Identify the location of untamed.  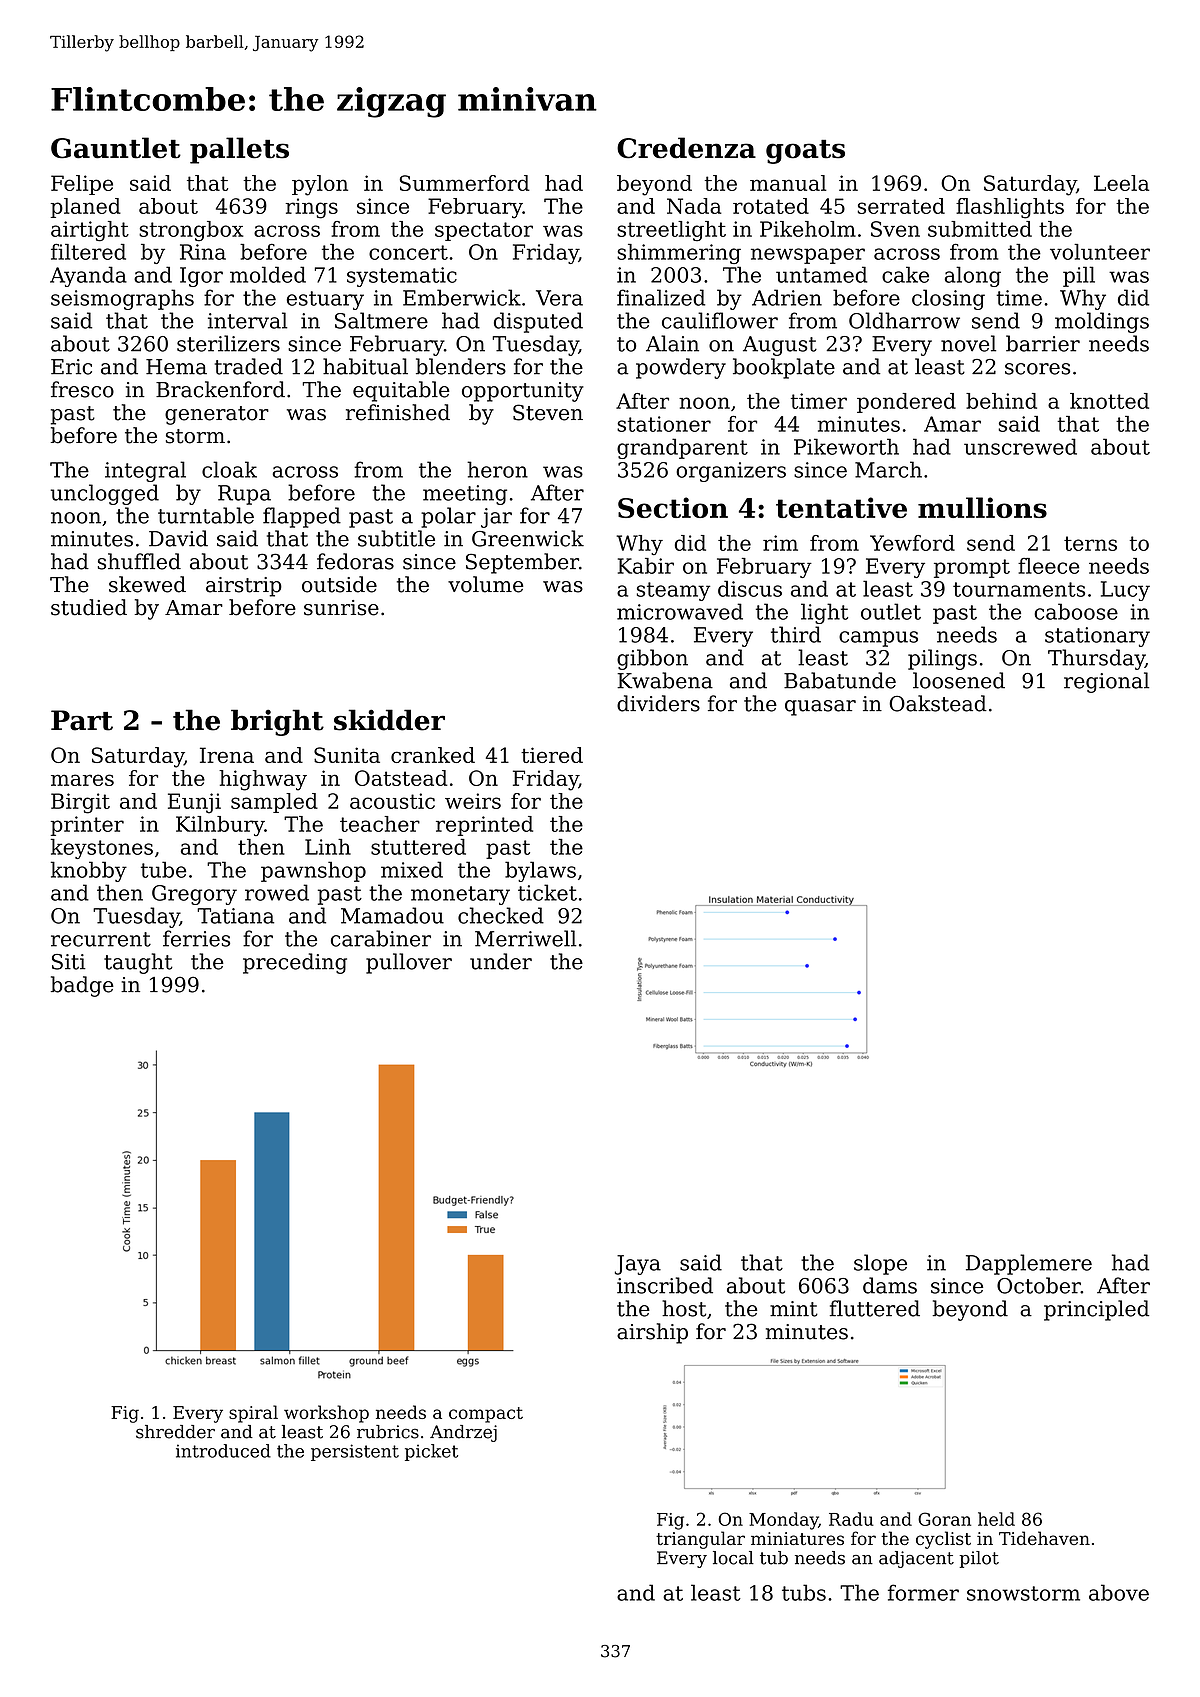
(821, 274).
